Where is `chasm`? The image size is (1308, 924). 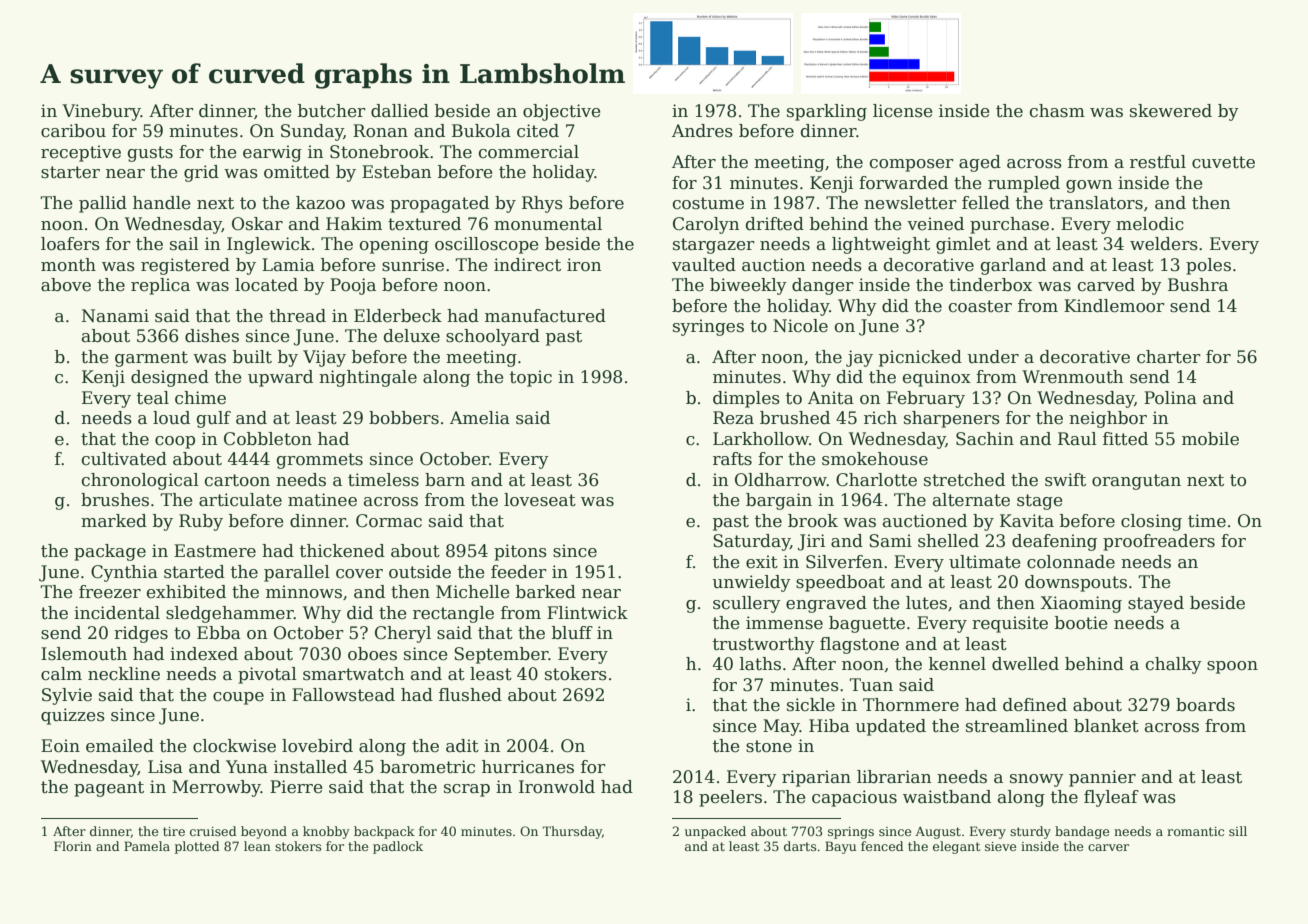 chasm is located at coordinates (1057, 111).
